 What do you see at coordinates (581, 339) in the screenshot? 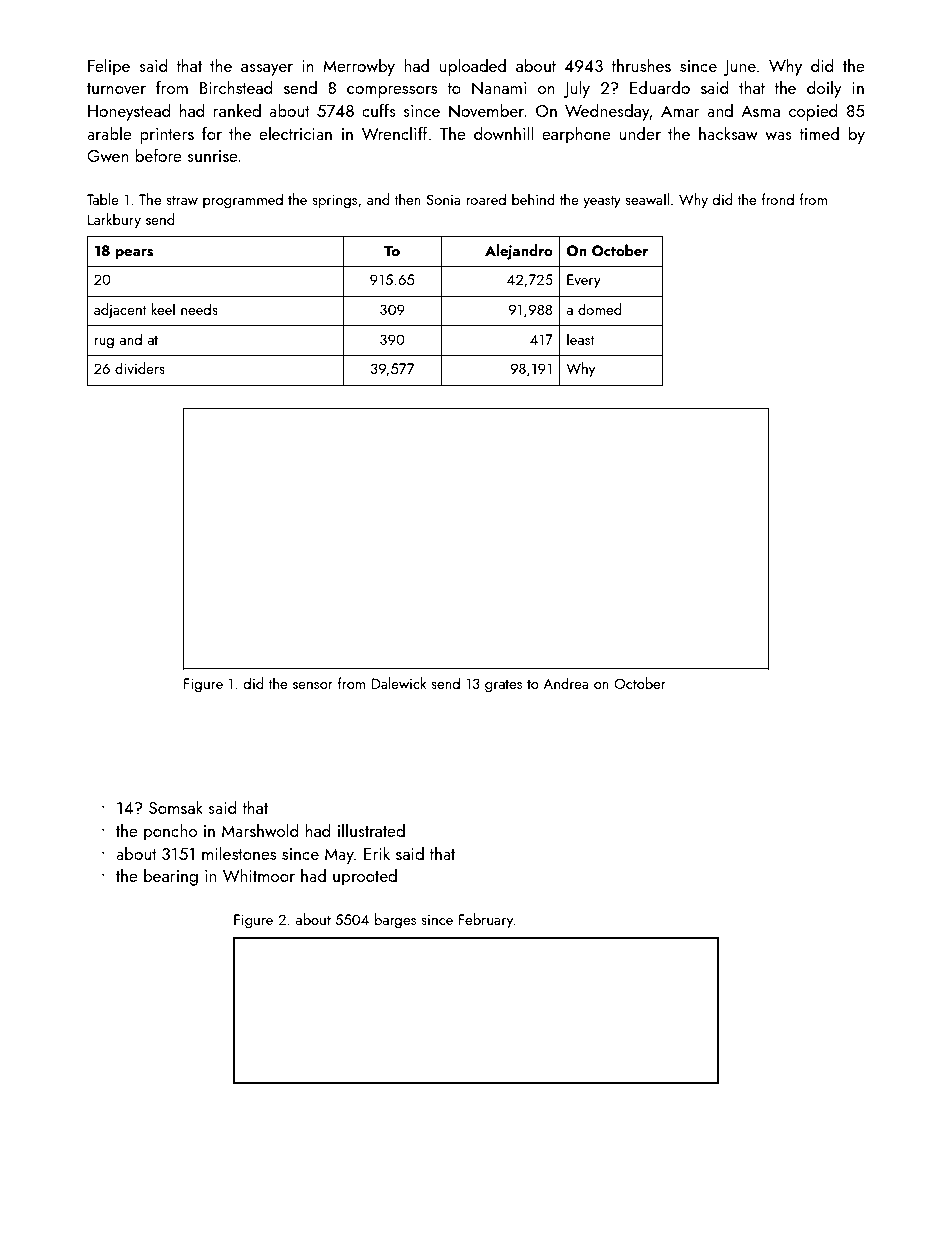
I see `least` at bounding box center [581, 339].
